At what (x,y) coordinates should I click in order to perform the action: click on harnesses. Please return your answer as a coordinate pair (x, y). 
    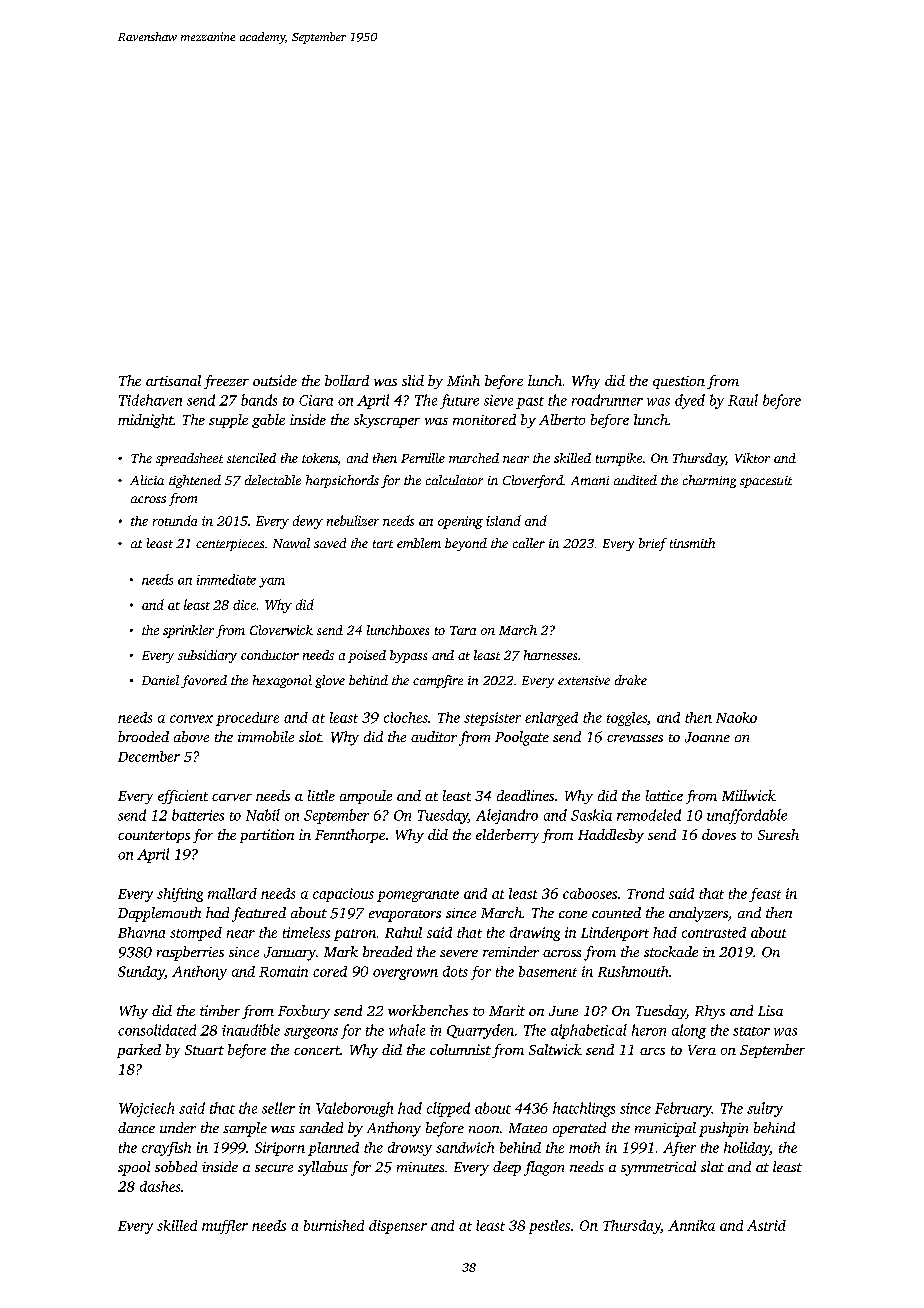
    Looking at the image, I should click on (550, 655).
